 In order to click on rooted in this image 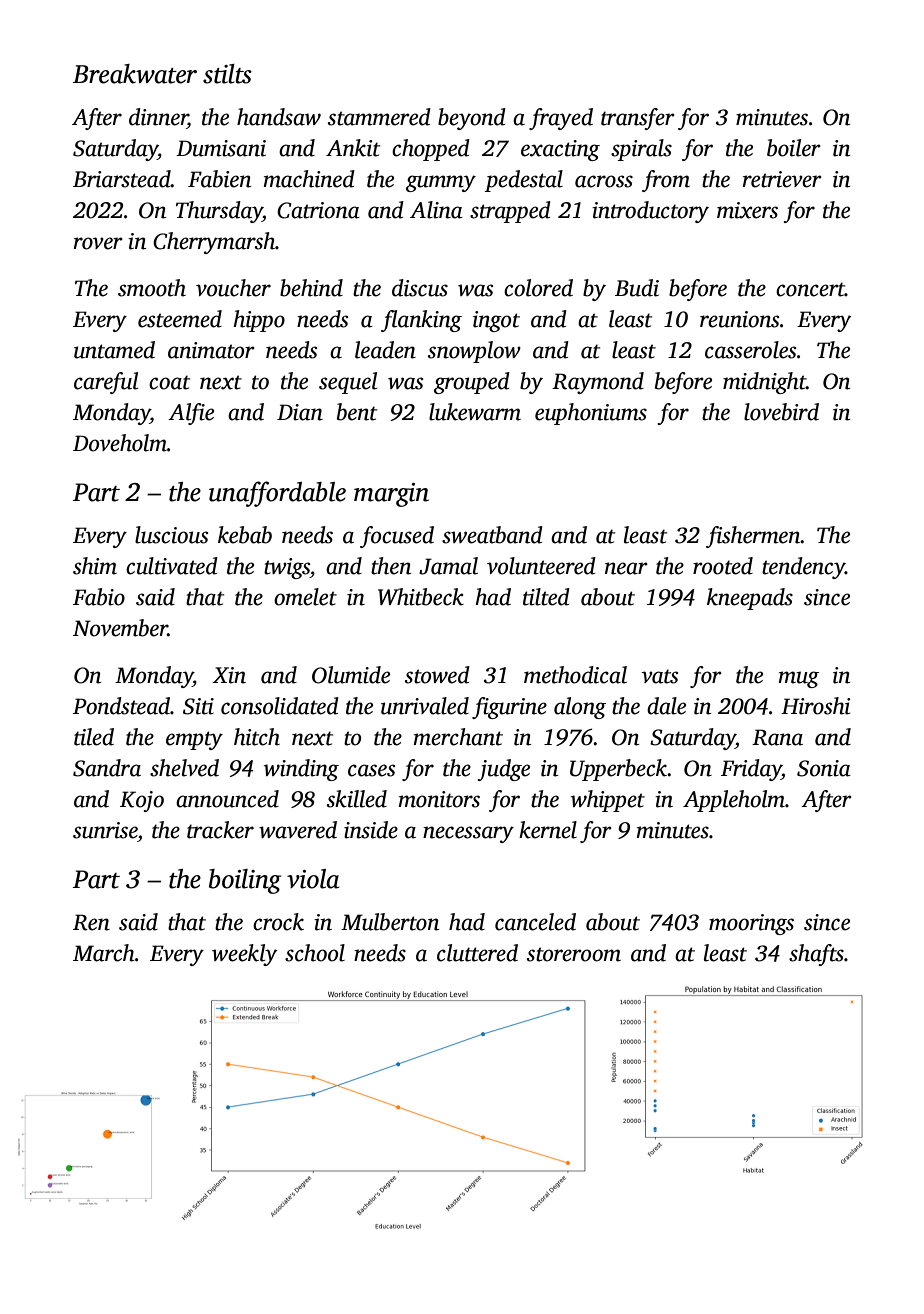, I will do `click(723, 566)`.
